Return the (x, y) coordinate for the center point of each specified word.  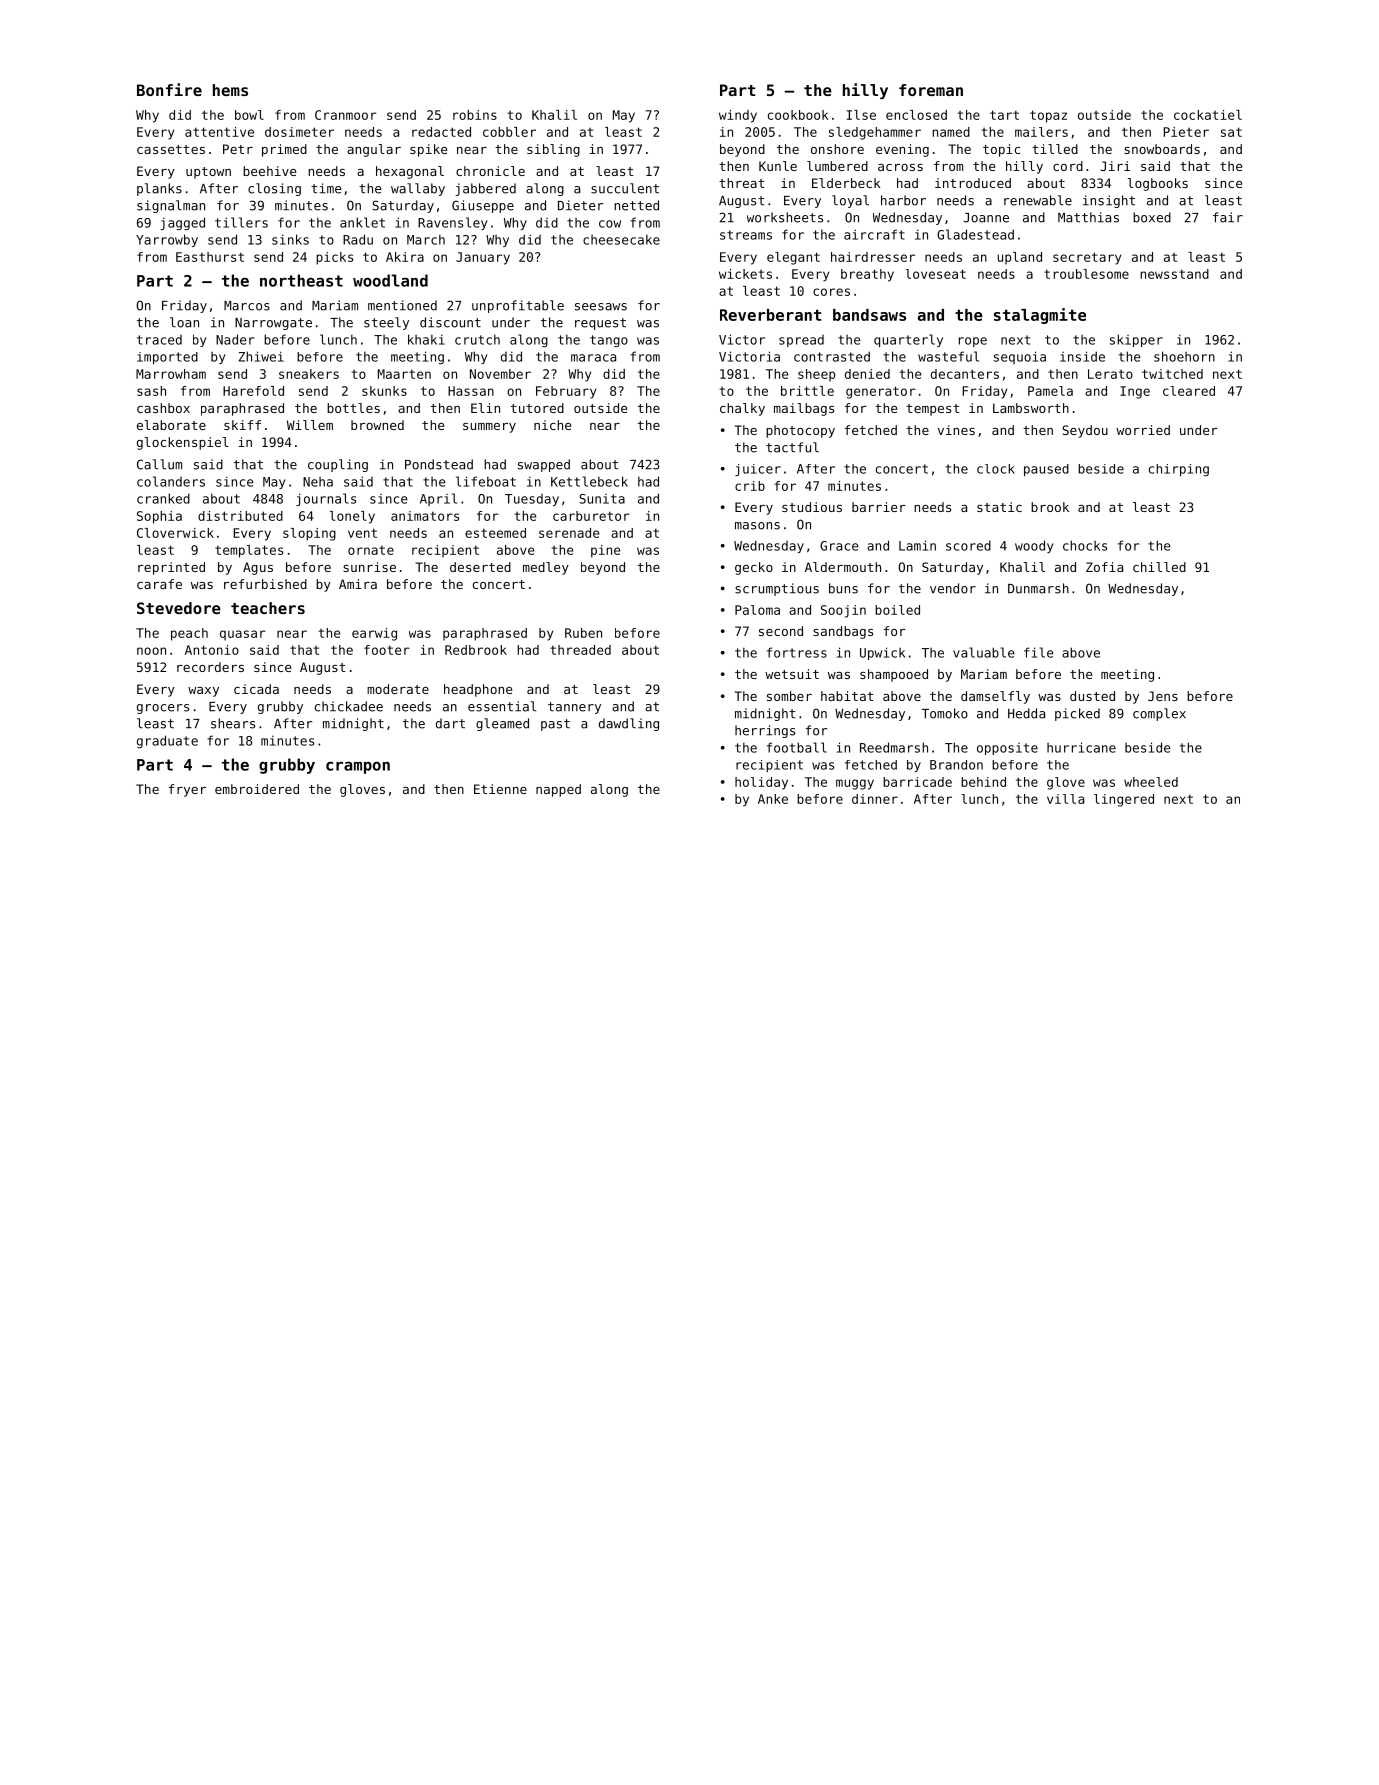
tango (609, 341)
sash (151, 391)
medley (546, 568)
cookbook (798, 115)
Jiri (1115, 166)
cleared (1189, 391)
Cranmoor (346, 115)
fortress (797, 652)
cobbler (509, 132)
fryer (187, 790)
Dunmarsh (1038, 588)
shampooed (894, 675)
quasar (243, 635)
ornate (371, 550)
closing (274, 189)
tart (1004, 115)
